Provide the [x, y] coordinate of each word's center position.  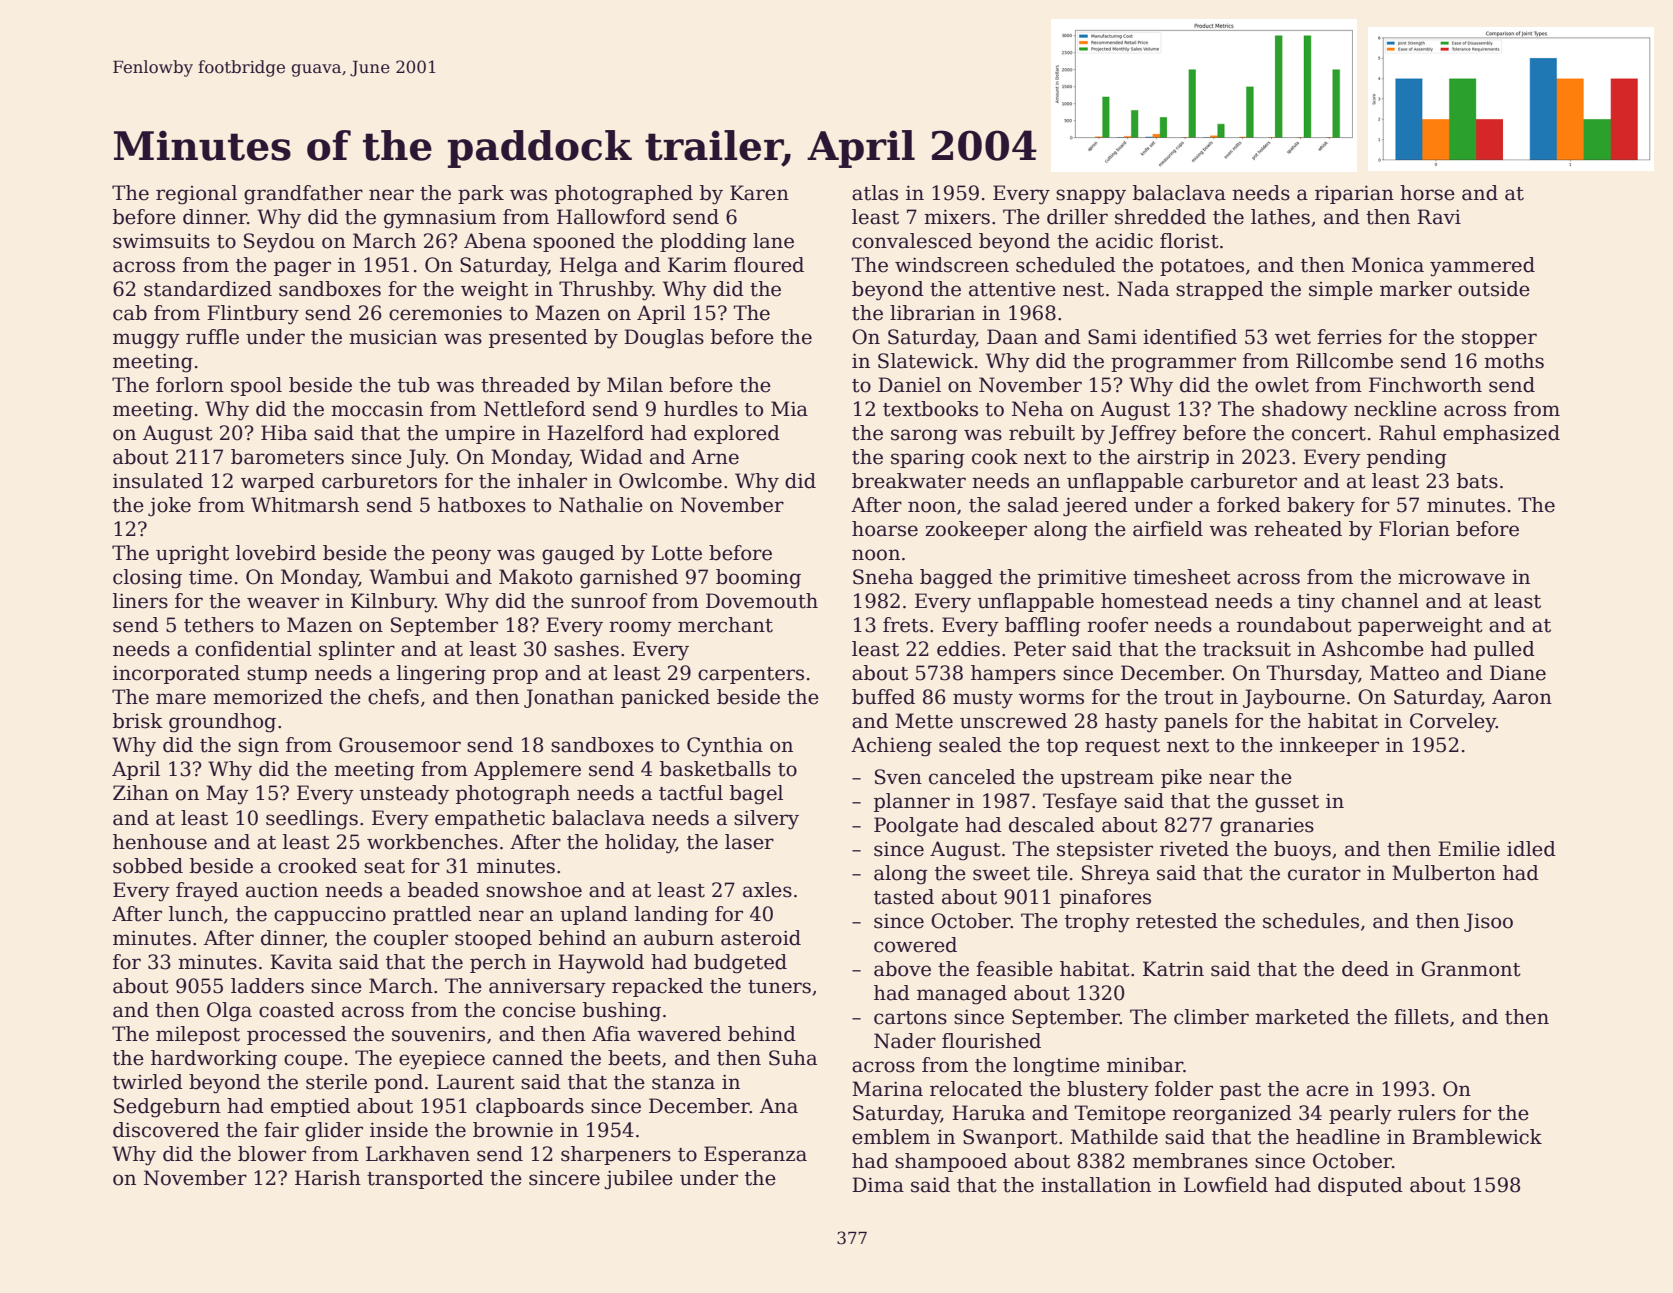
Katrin [1173, 969]
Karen [759, 193]
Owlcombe [670, 481]
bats [1477, 481]
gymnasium [440, 219]
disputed [1360, 1186]
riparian [1354, 194]
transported [425, 1179]
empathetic [490, 819]
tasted [904, 897]
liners [140, 601]
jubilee [638, 1180]
